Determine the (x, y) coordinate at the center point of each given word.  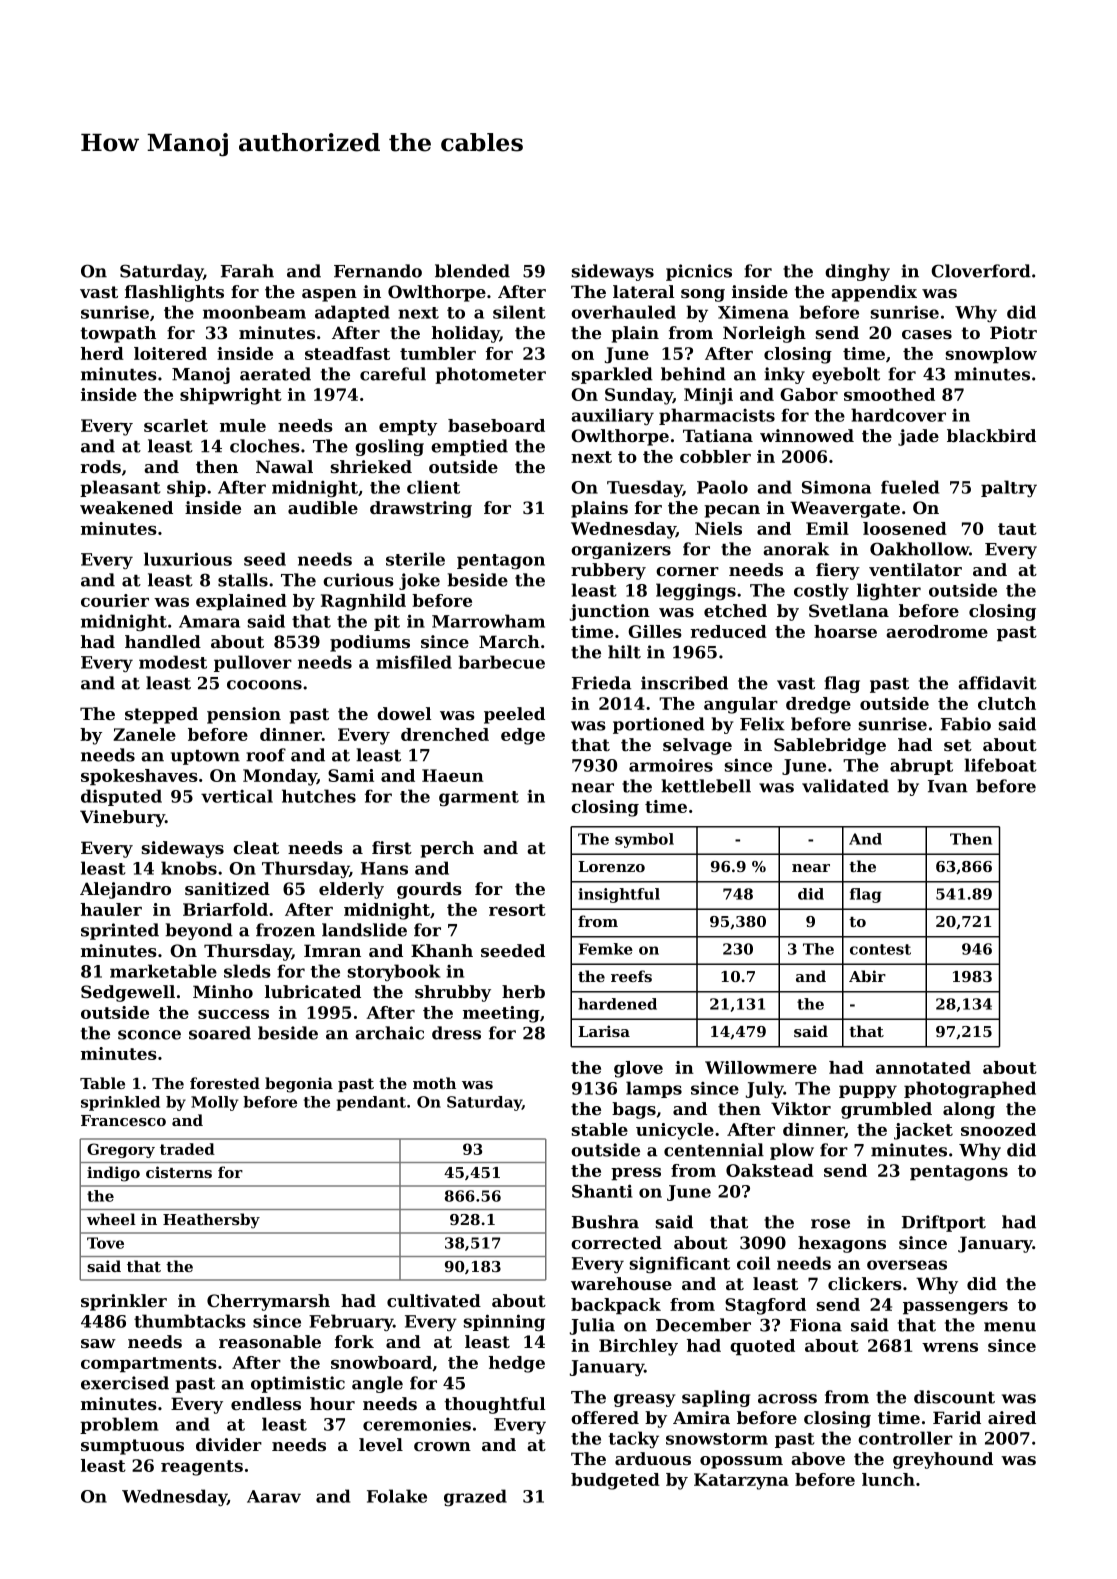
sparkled (612, 375)
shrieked (371, 466)
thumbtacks (190, 1321)
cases (927, 334)
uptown (205, 757)
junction (609, 612)
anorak (796, 549)
